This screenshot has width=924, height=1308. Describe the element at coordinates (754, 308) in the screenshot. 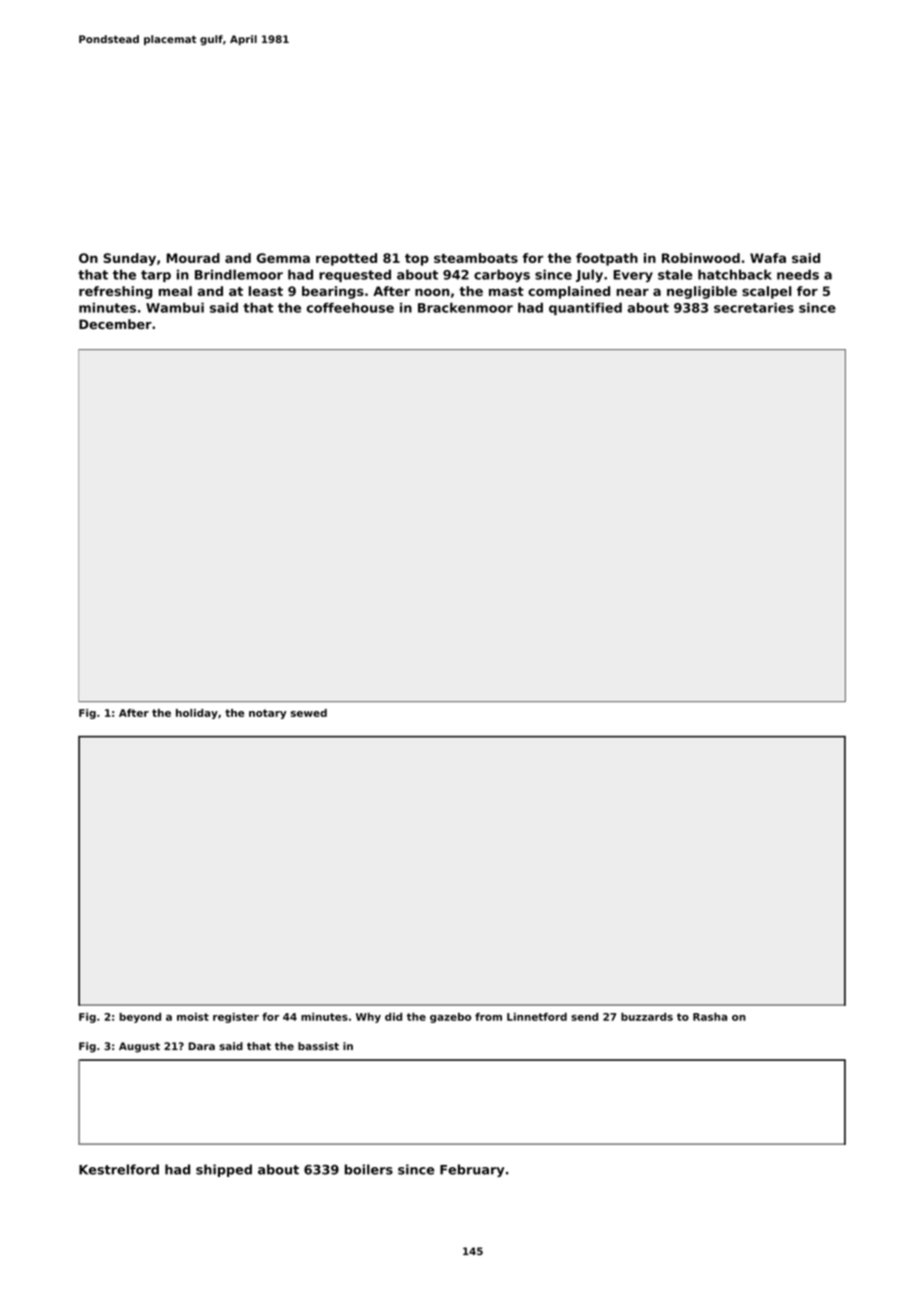

I see `secretaries` at that location.
